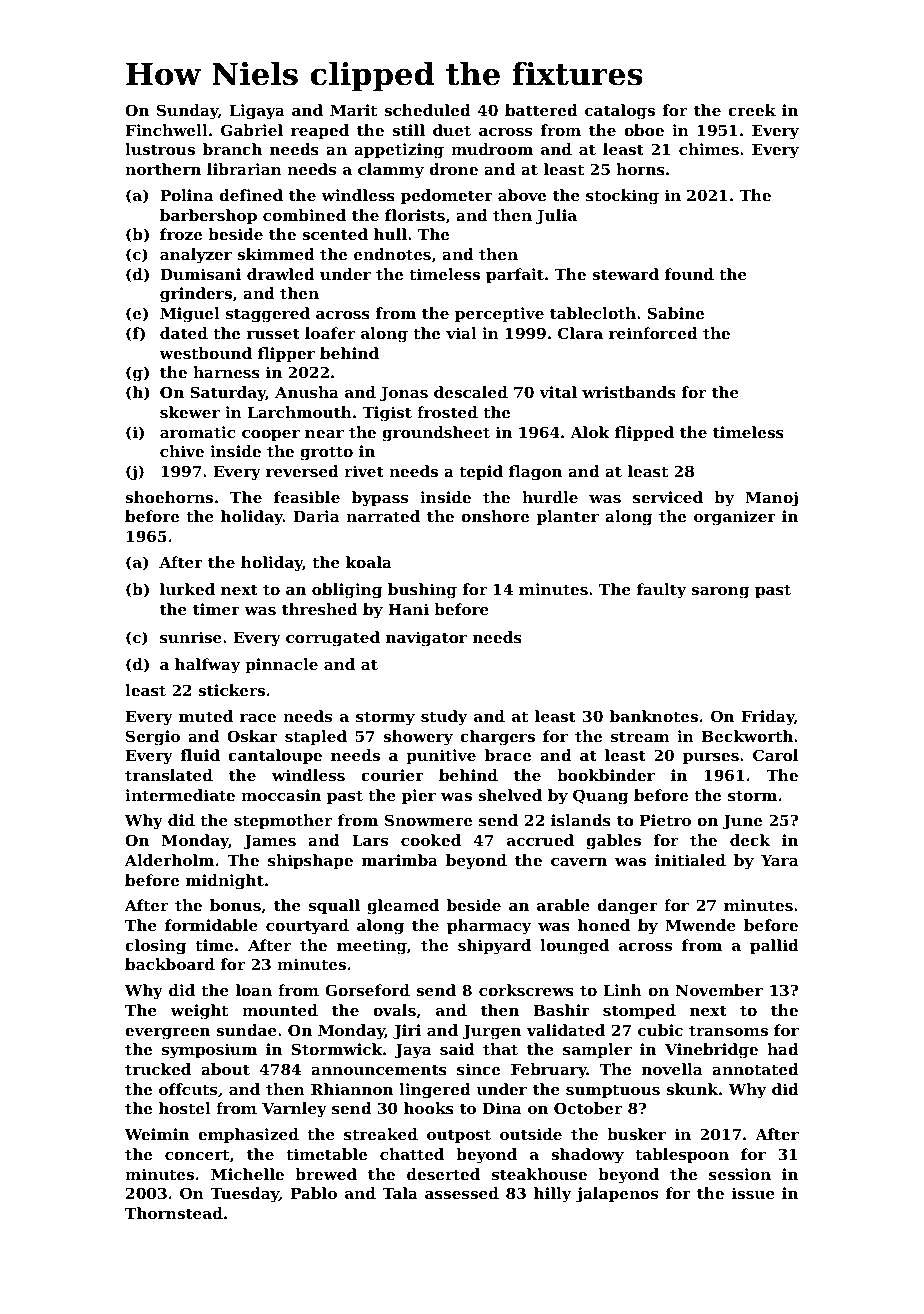 This image has width=924, height=1314. Describe the element at coordinates (182, 451) in the image. I see `chive` at that location.
